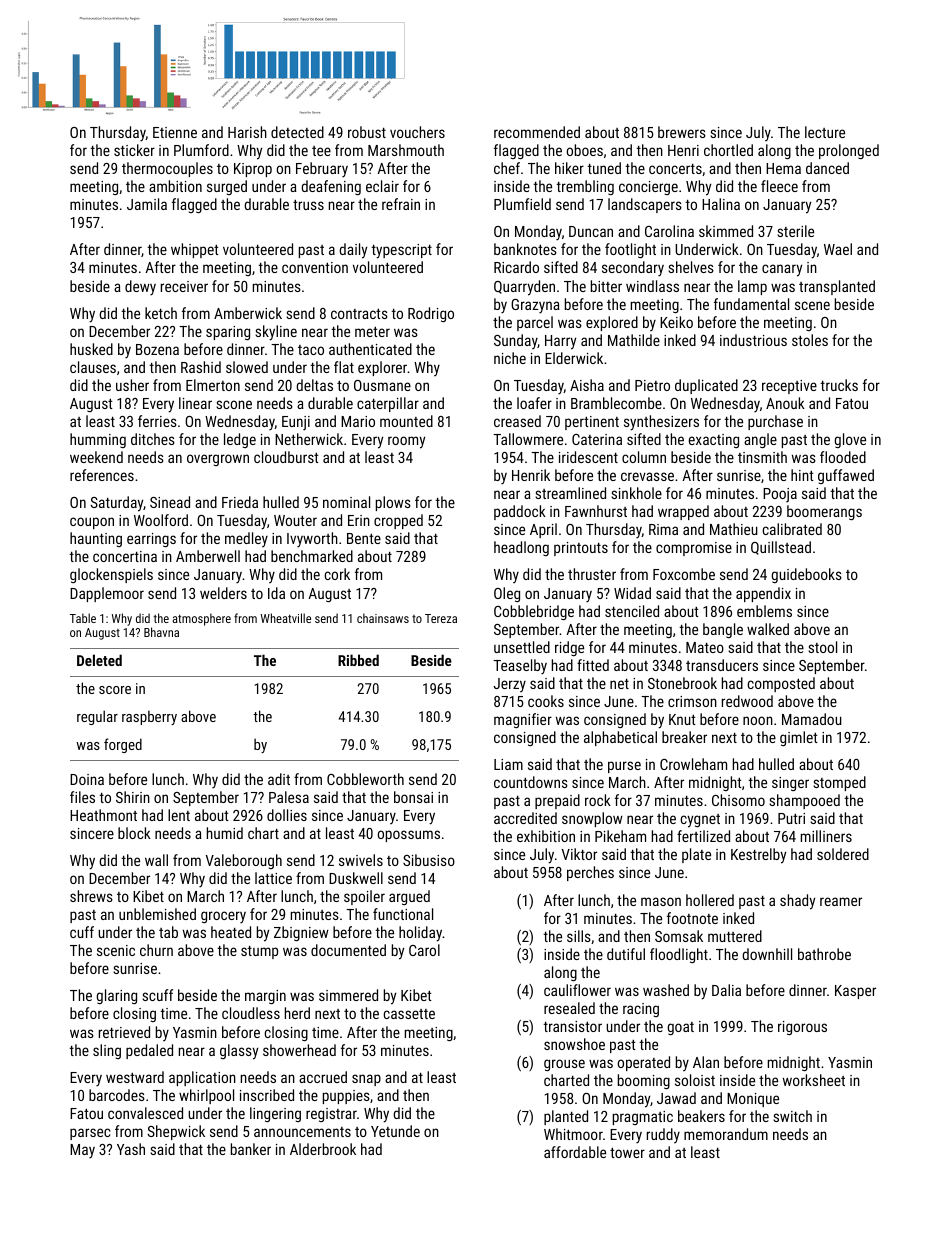  I want to click on emblems, so click(764, 611).
